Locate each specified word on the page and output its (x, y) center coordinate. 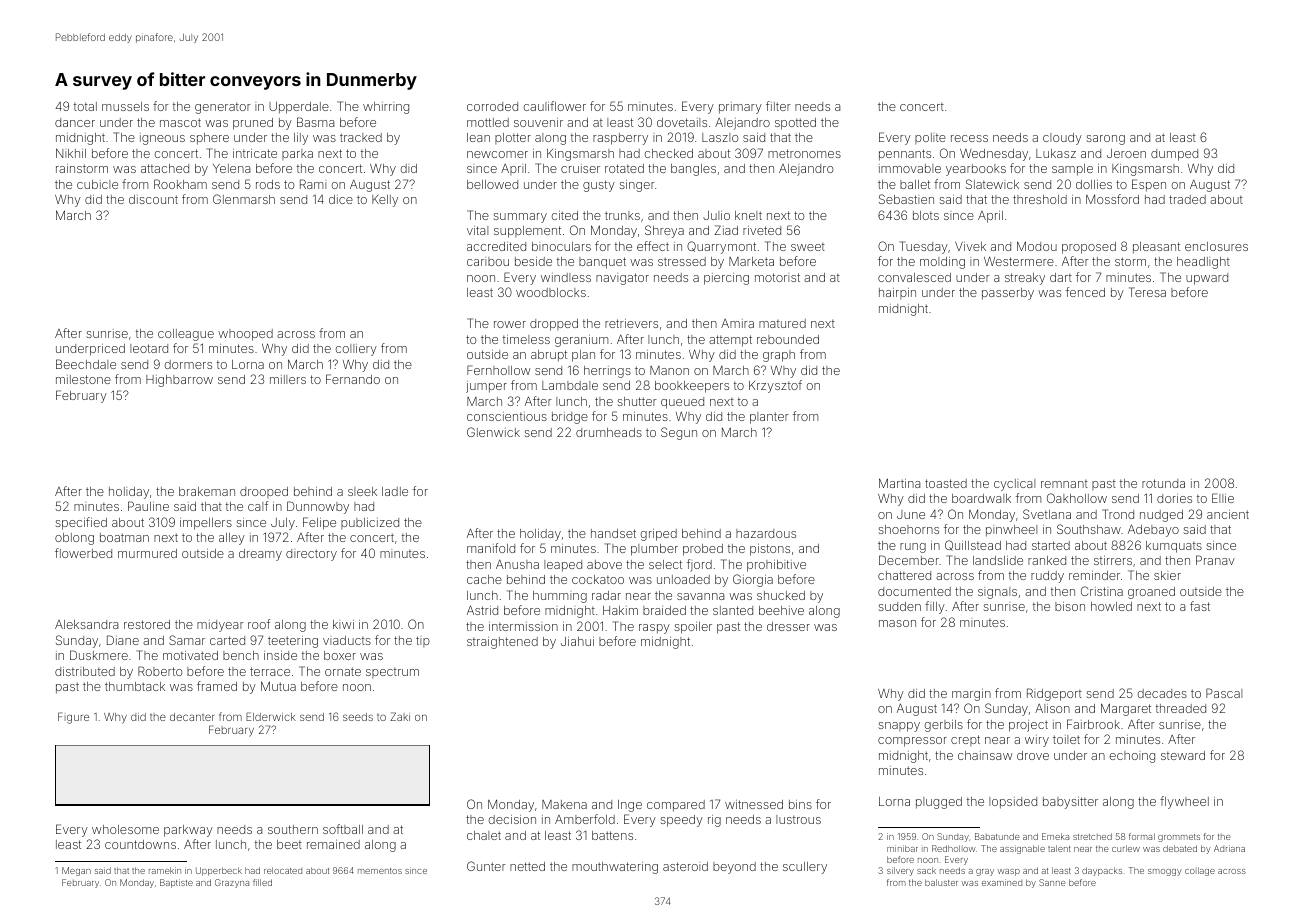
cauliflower (555, 106)
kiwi (343, 624)
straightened (502, 643)
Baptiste (176, 883)
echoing (1132, 757)
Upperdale (299, 108)
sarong (1106, 140)
